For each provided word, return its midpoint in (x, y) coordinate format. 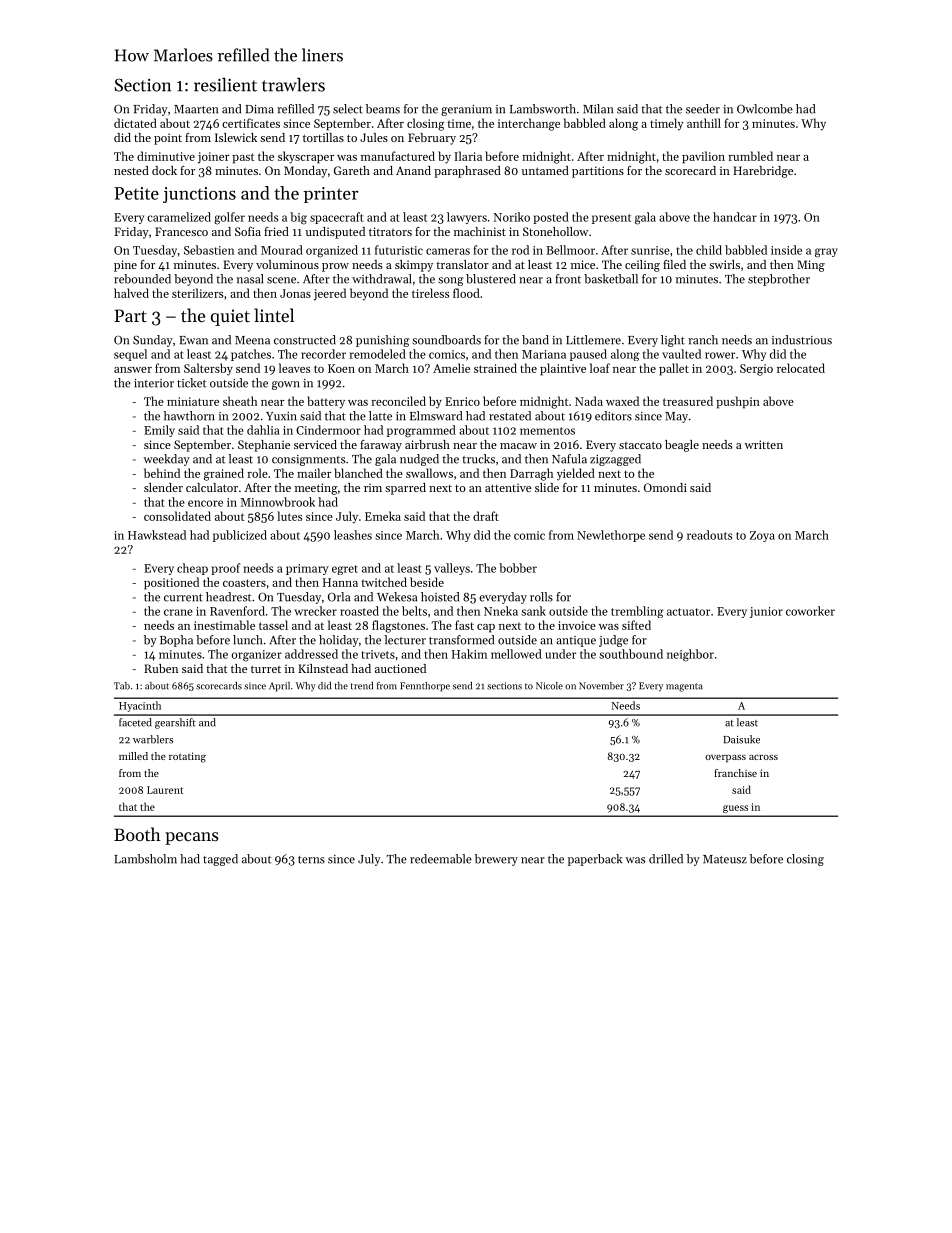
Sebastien (209, 250)
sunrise (650, 250)
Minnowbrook (278, 502)
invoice (577, 625)
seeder (703, 109)
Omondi (665, 487)
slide (547, 487)
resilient (225, 85)
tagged (220, 860)
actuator (688, 612)
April (279, 687)
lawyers (467, 218)
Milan (598, 109)
